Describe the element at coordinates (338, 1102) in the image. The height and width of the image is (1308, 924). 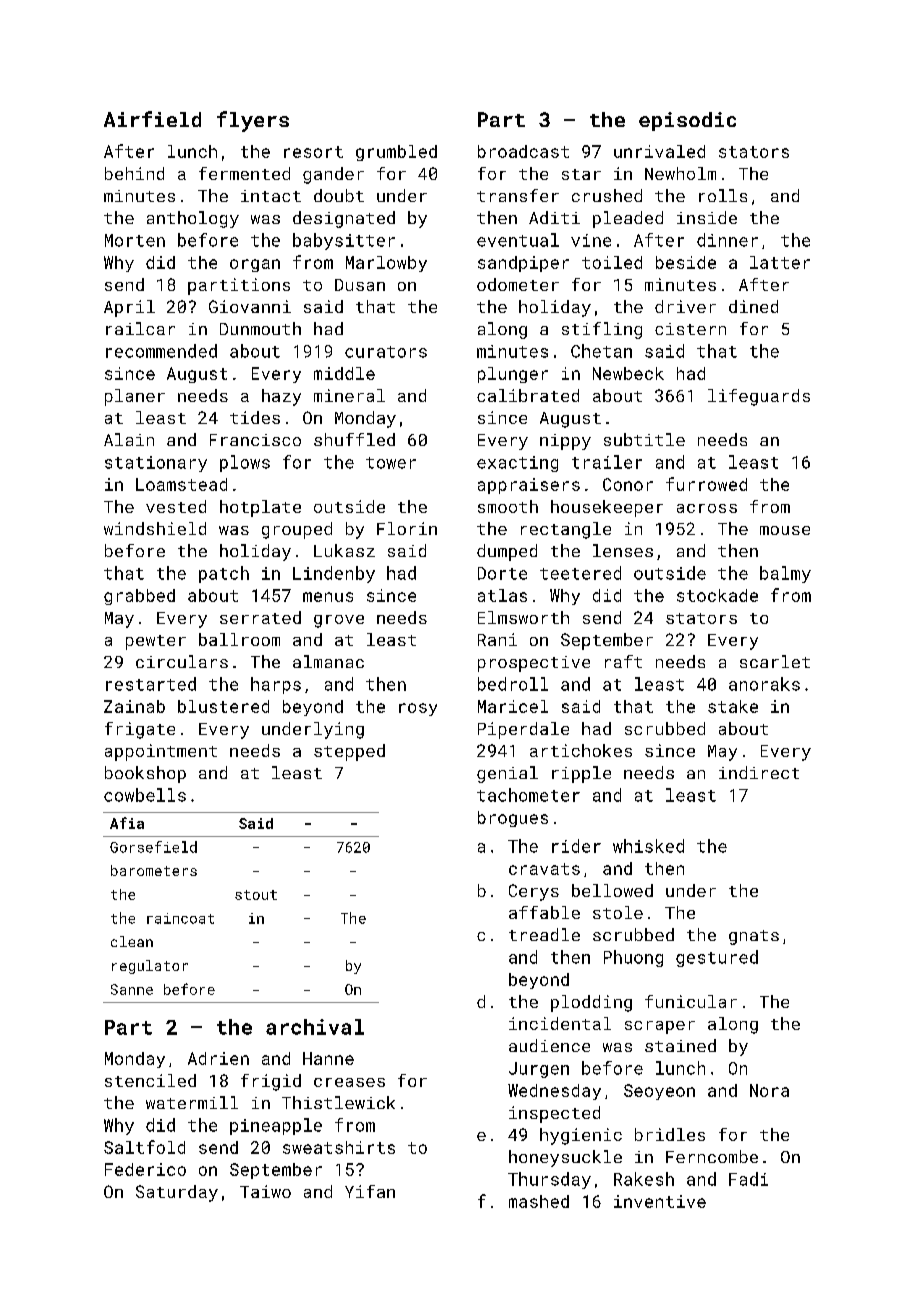
I see `Thistlewick` at that location.
